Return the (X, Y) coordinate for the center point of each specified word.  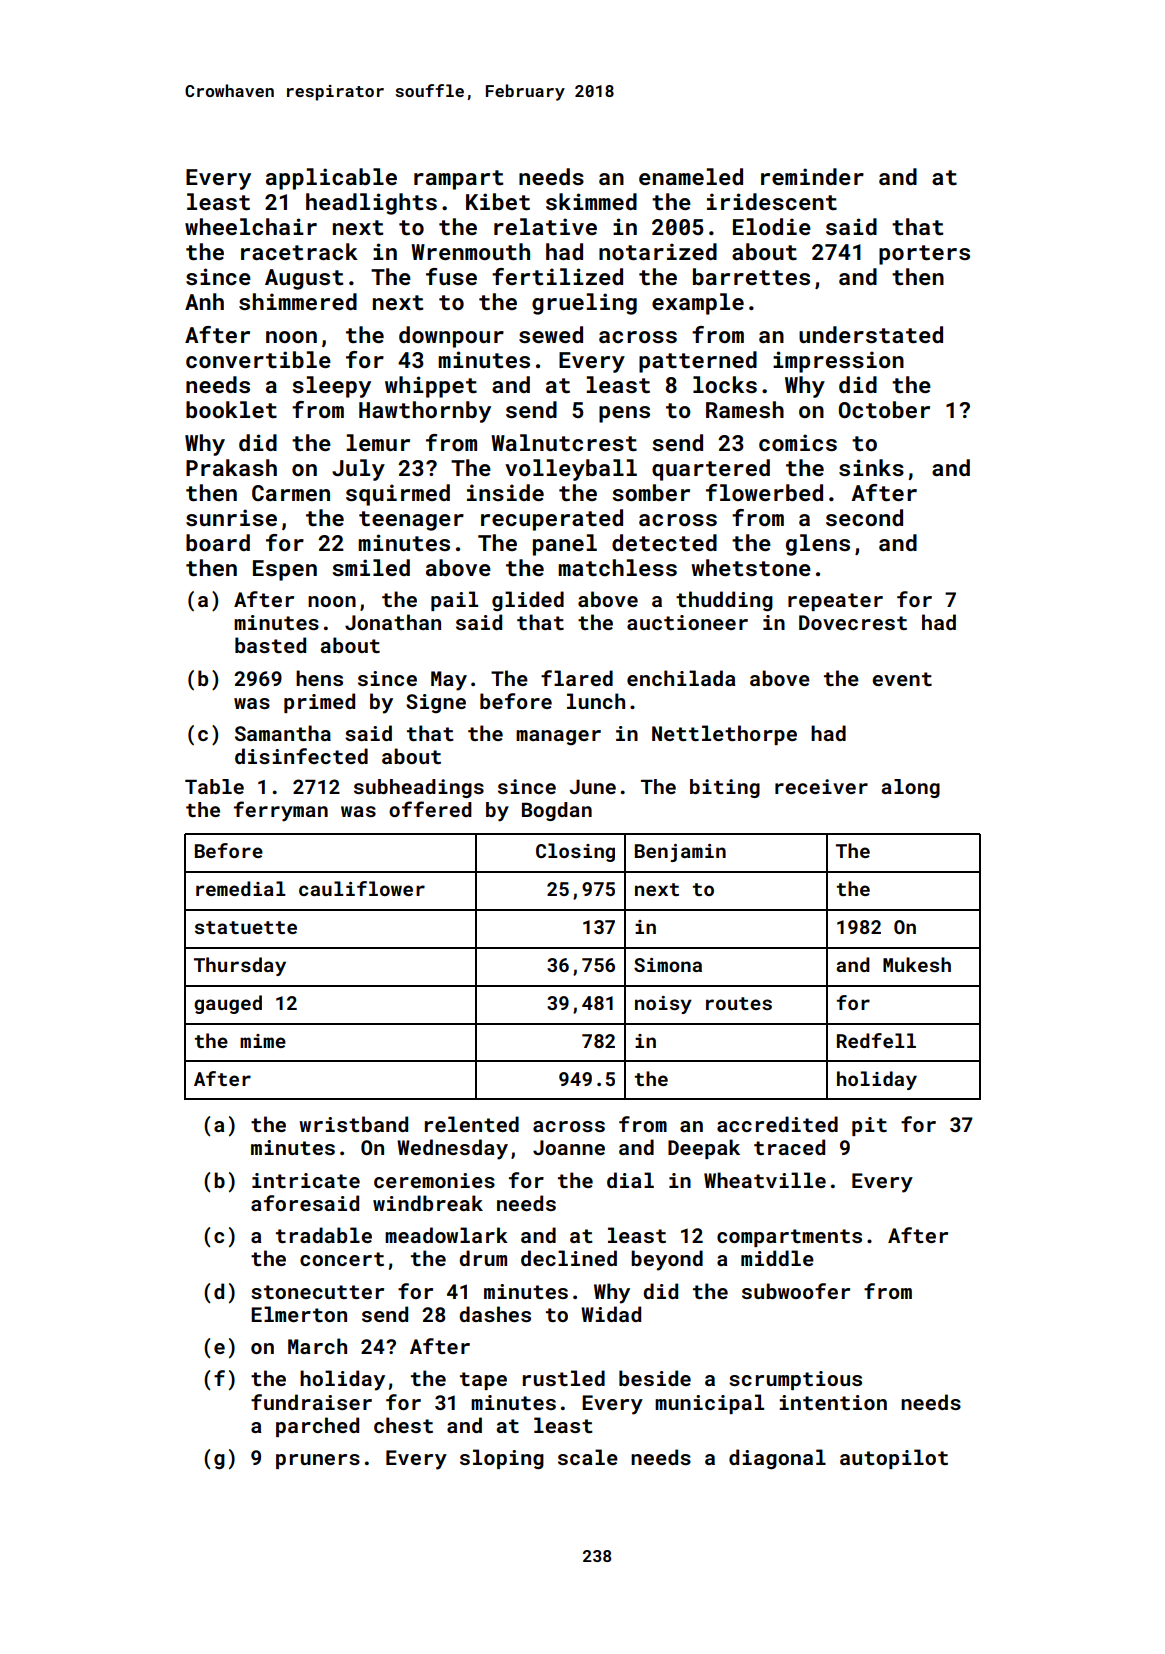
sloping (502, 1459)
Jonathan (393, 622)
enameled (691, 176)
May (449, 681)
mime (263, 1041)
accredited (777, 1124)
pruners (318, 1461)
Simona (668, 965)
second (864, 517)
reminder (812, 176)
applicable (331, 179)
